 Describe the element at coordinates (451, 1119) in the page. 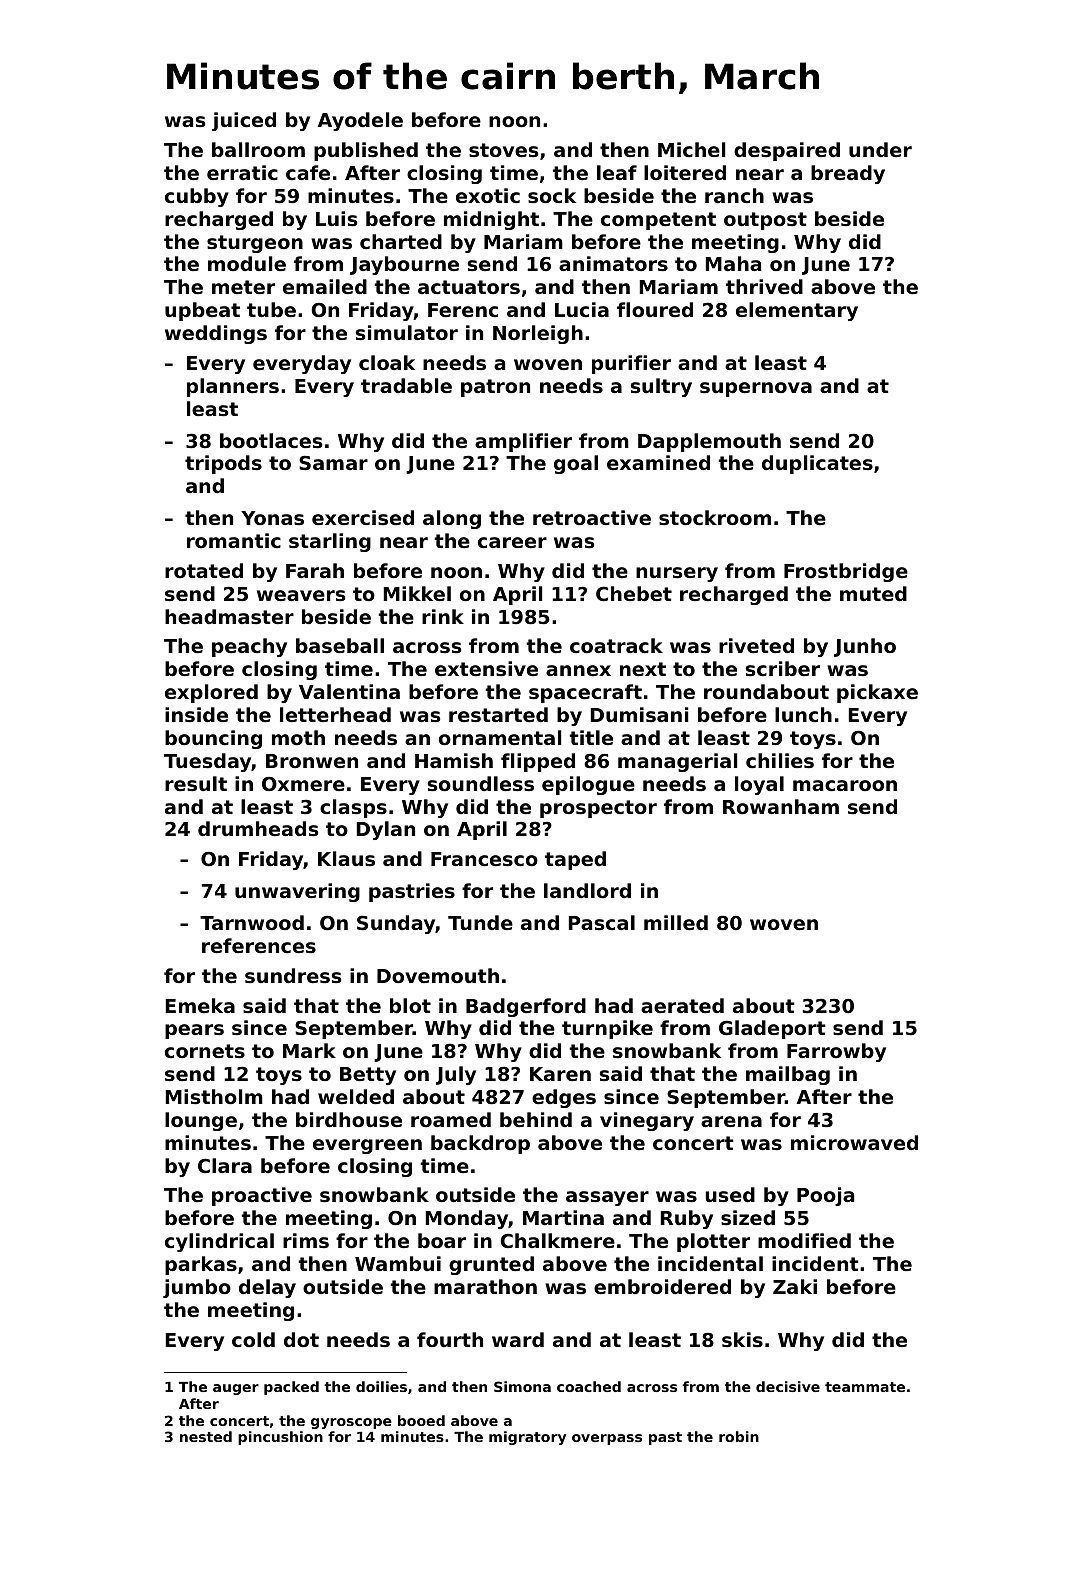

I see `roamed` at that location.
